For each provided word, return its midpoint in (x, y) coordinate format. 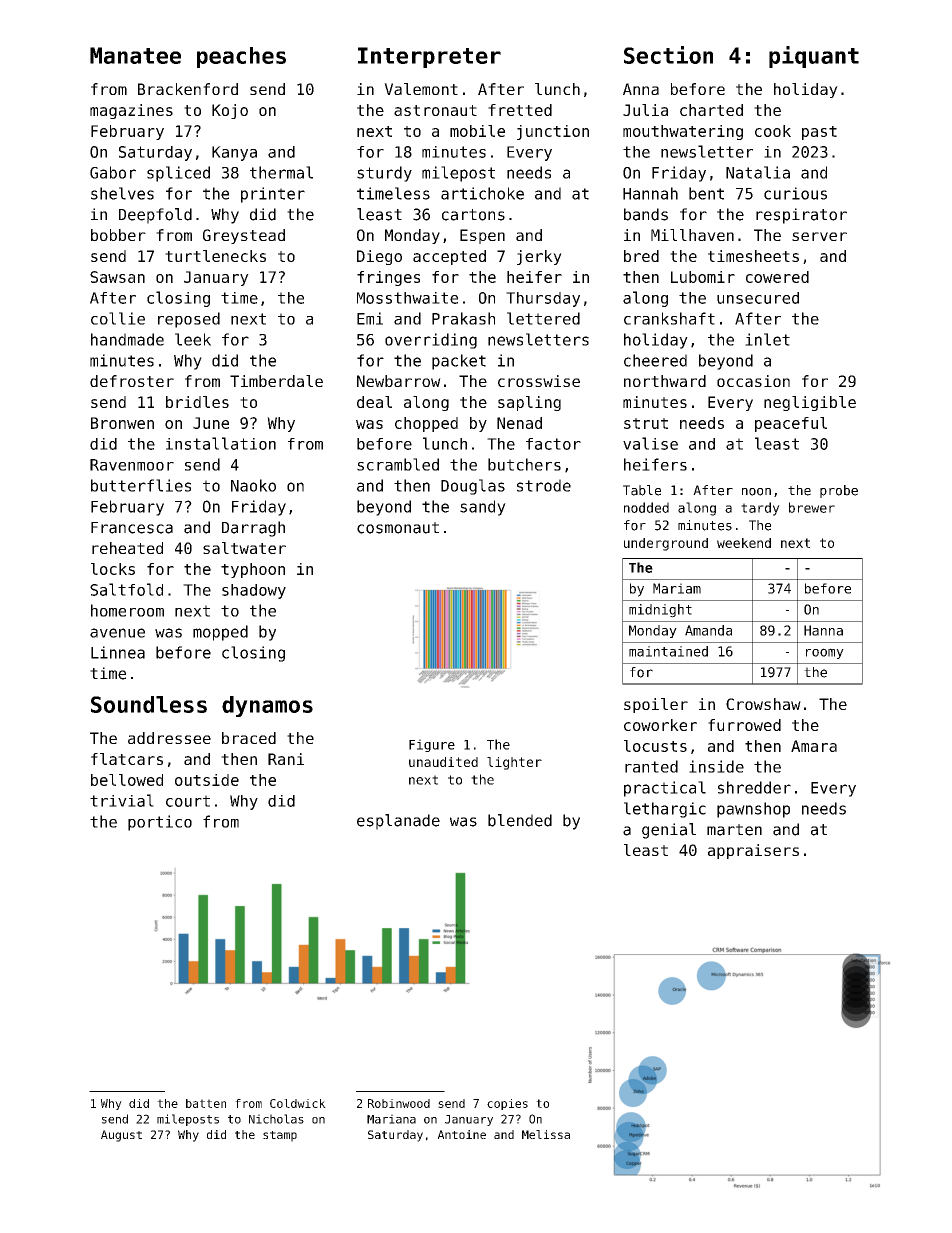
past (819, 133)
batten (206, 1103)
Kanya (234, 153)
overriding (431, 341)
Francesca (132, 528)
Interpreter (429, 57)
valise (650, 443)
